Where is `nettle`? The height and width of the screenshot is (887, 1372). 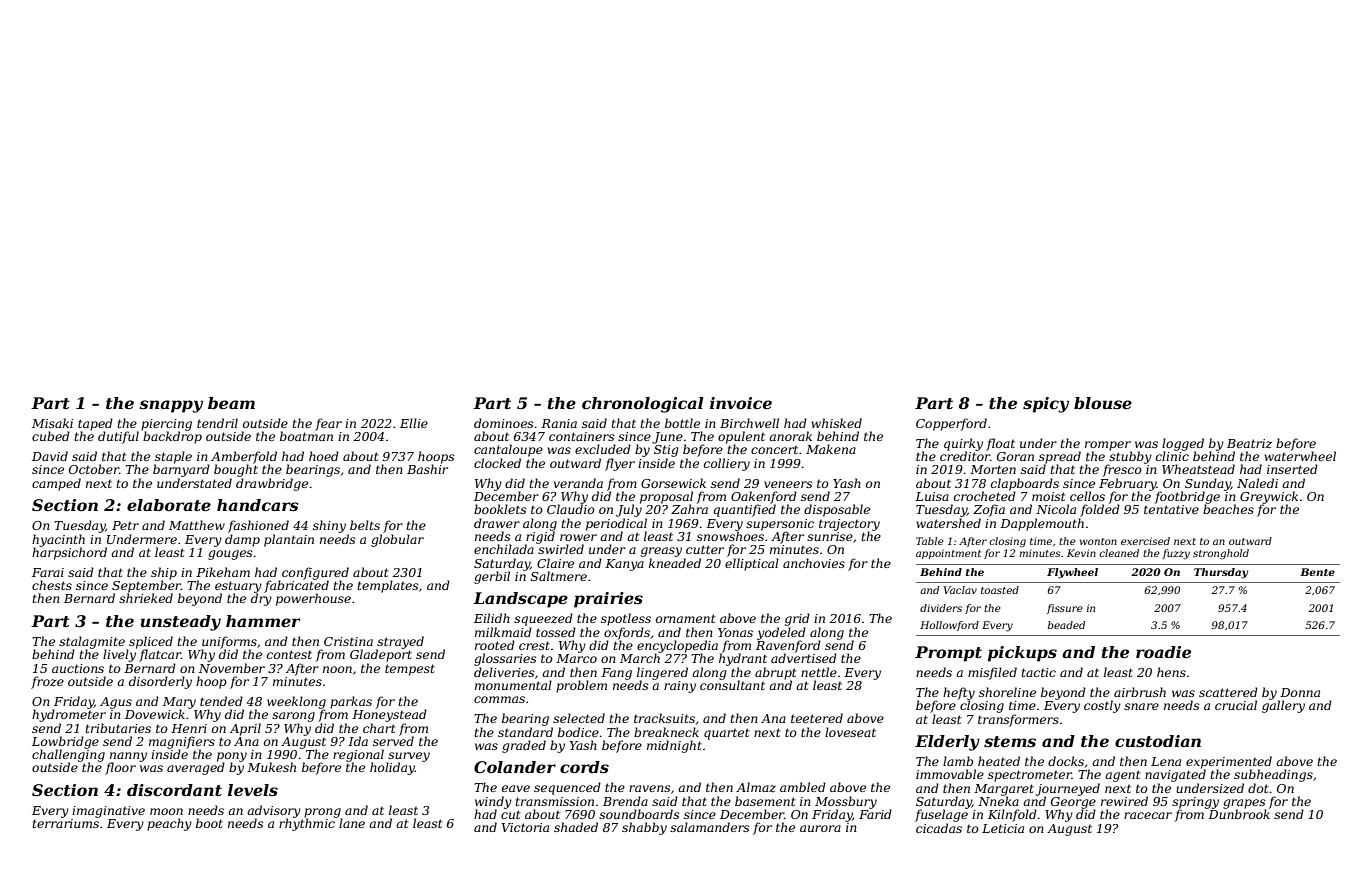
nettle is located at coordinates (819, 672).
